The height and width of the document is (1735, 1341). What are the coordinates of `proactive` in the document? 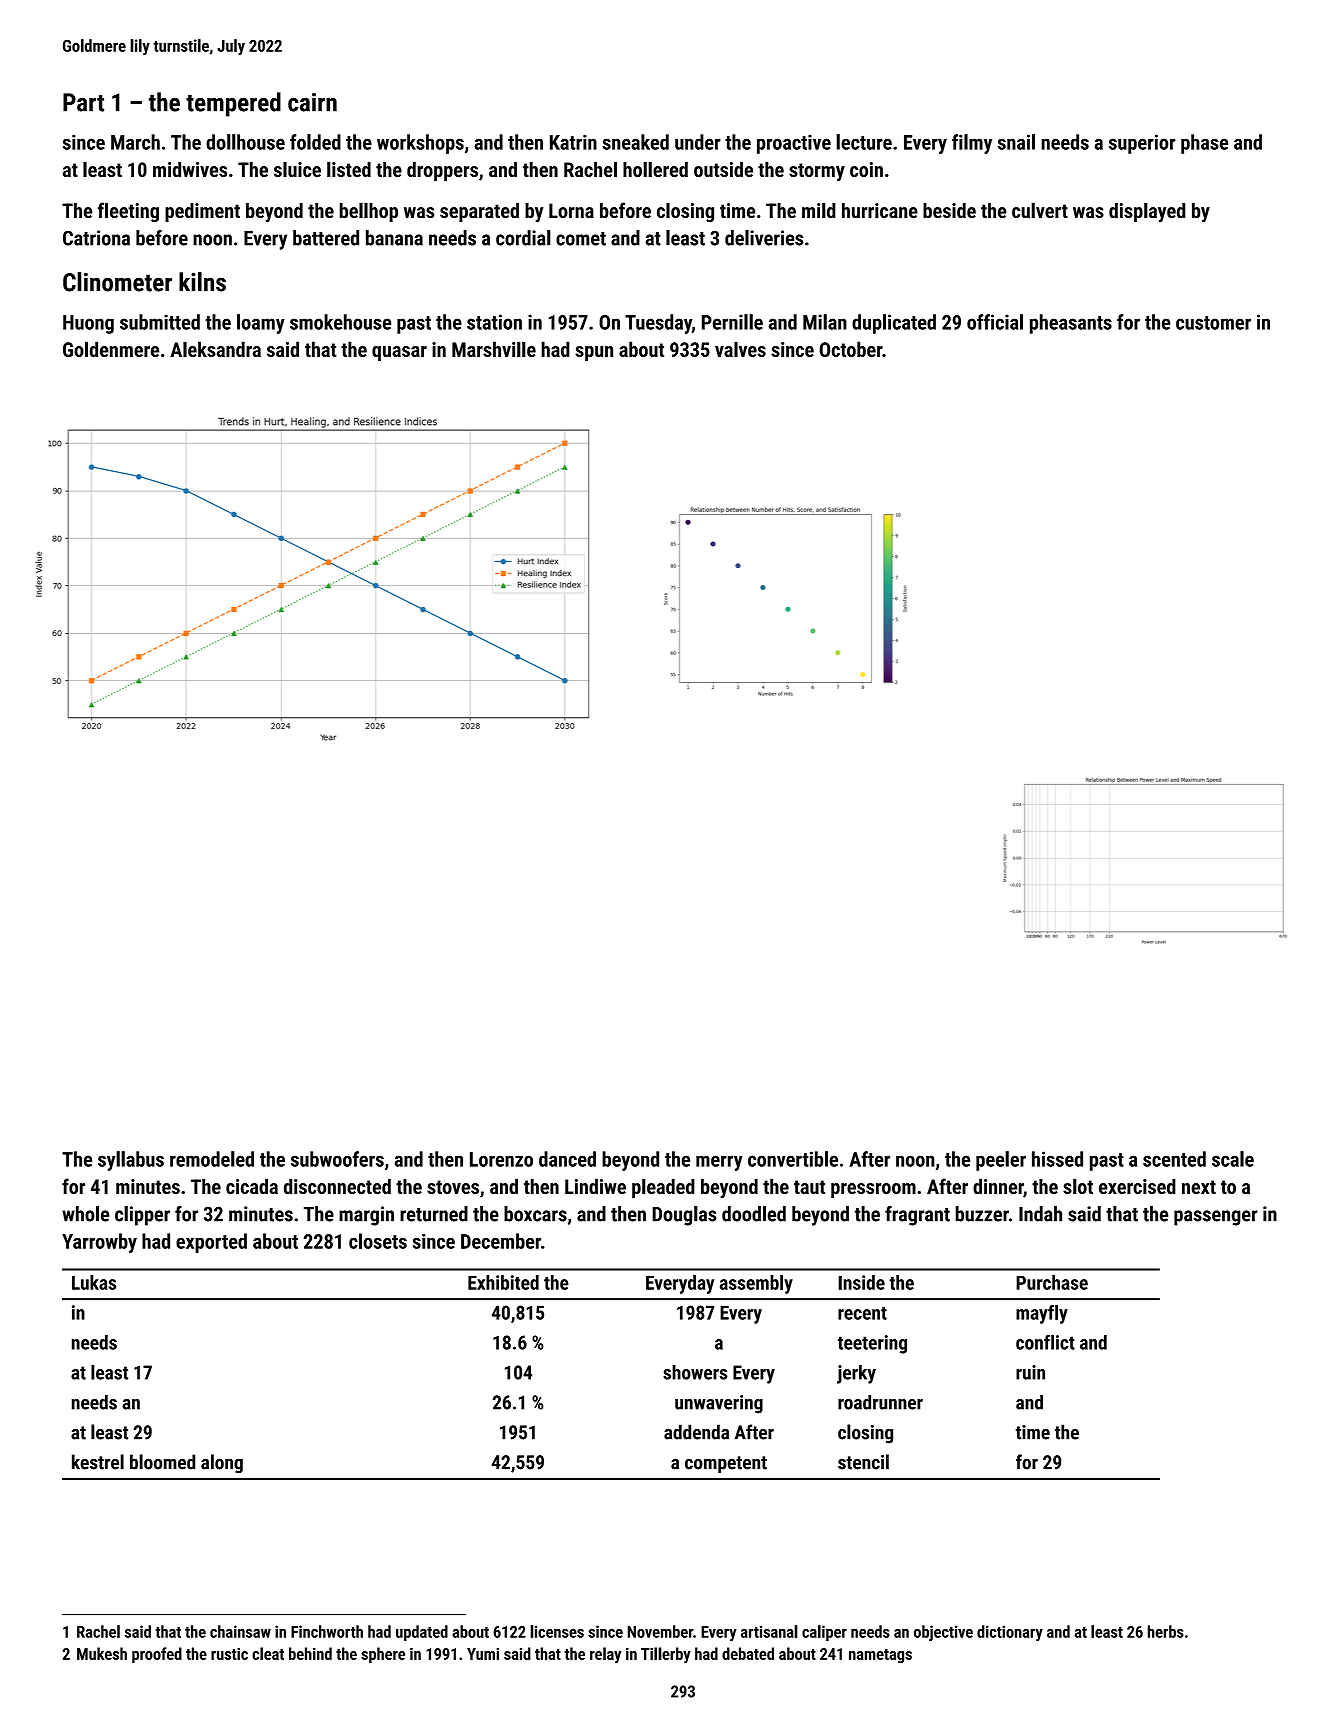 It's located at (794, 144).
